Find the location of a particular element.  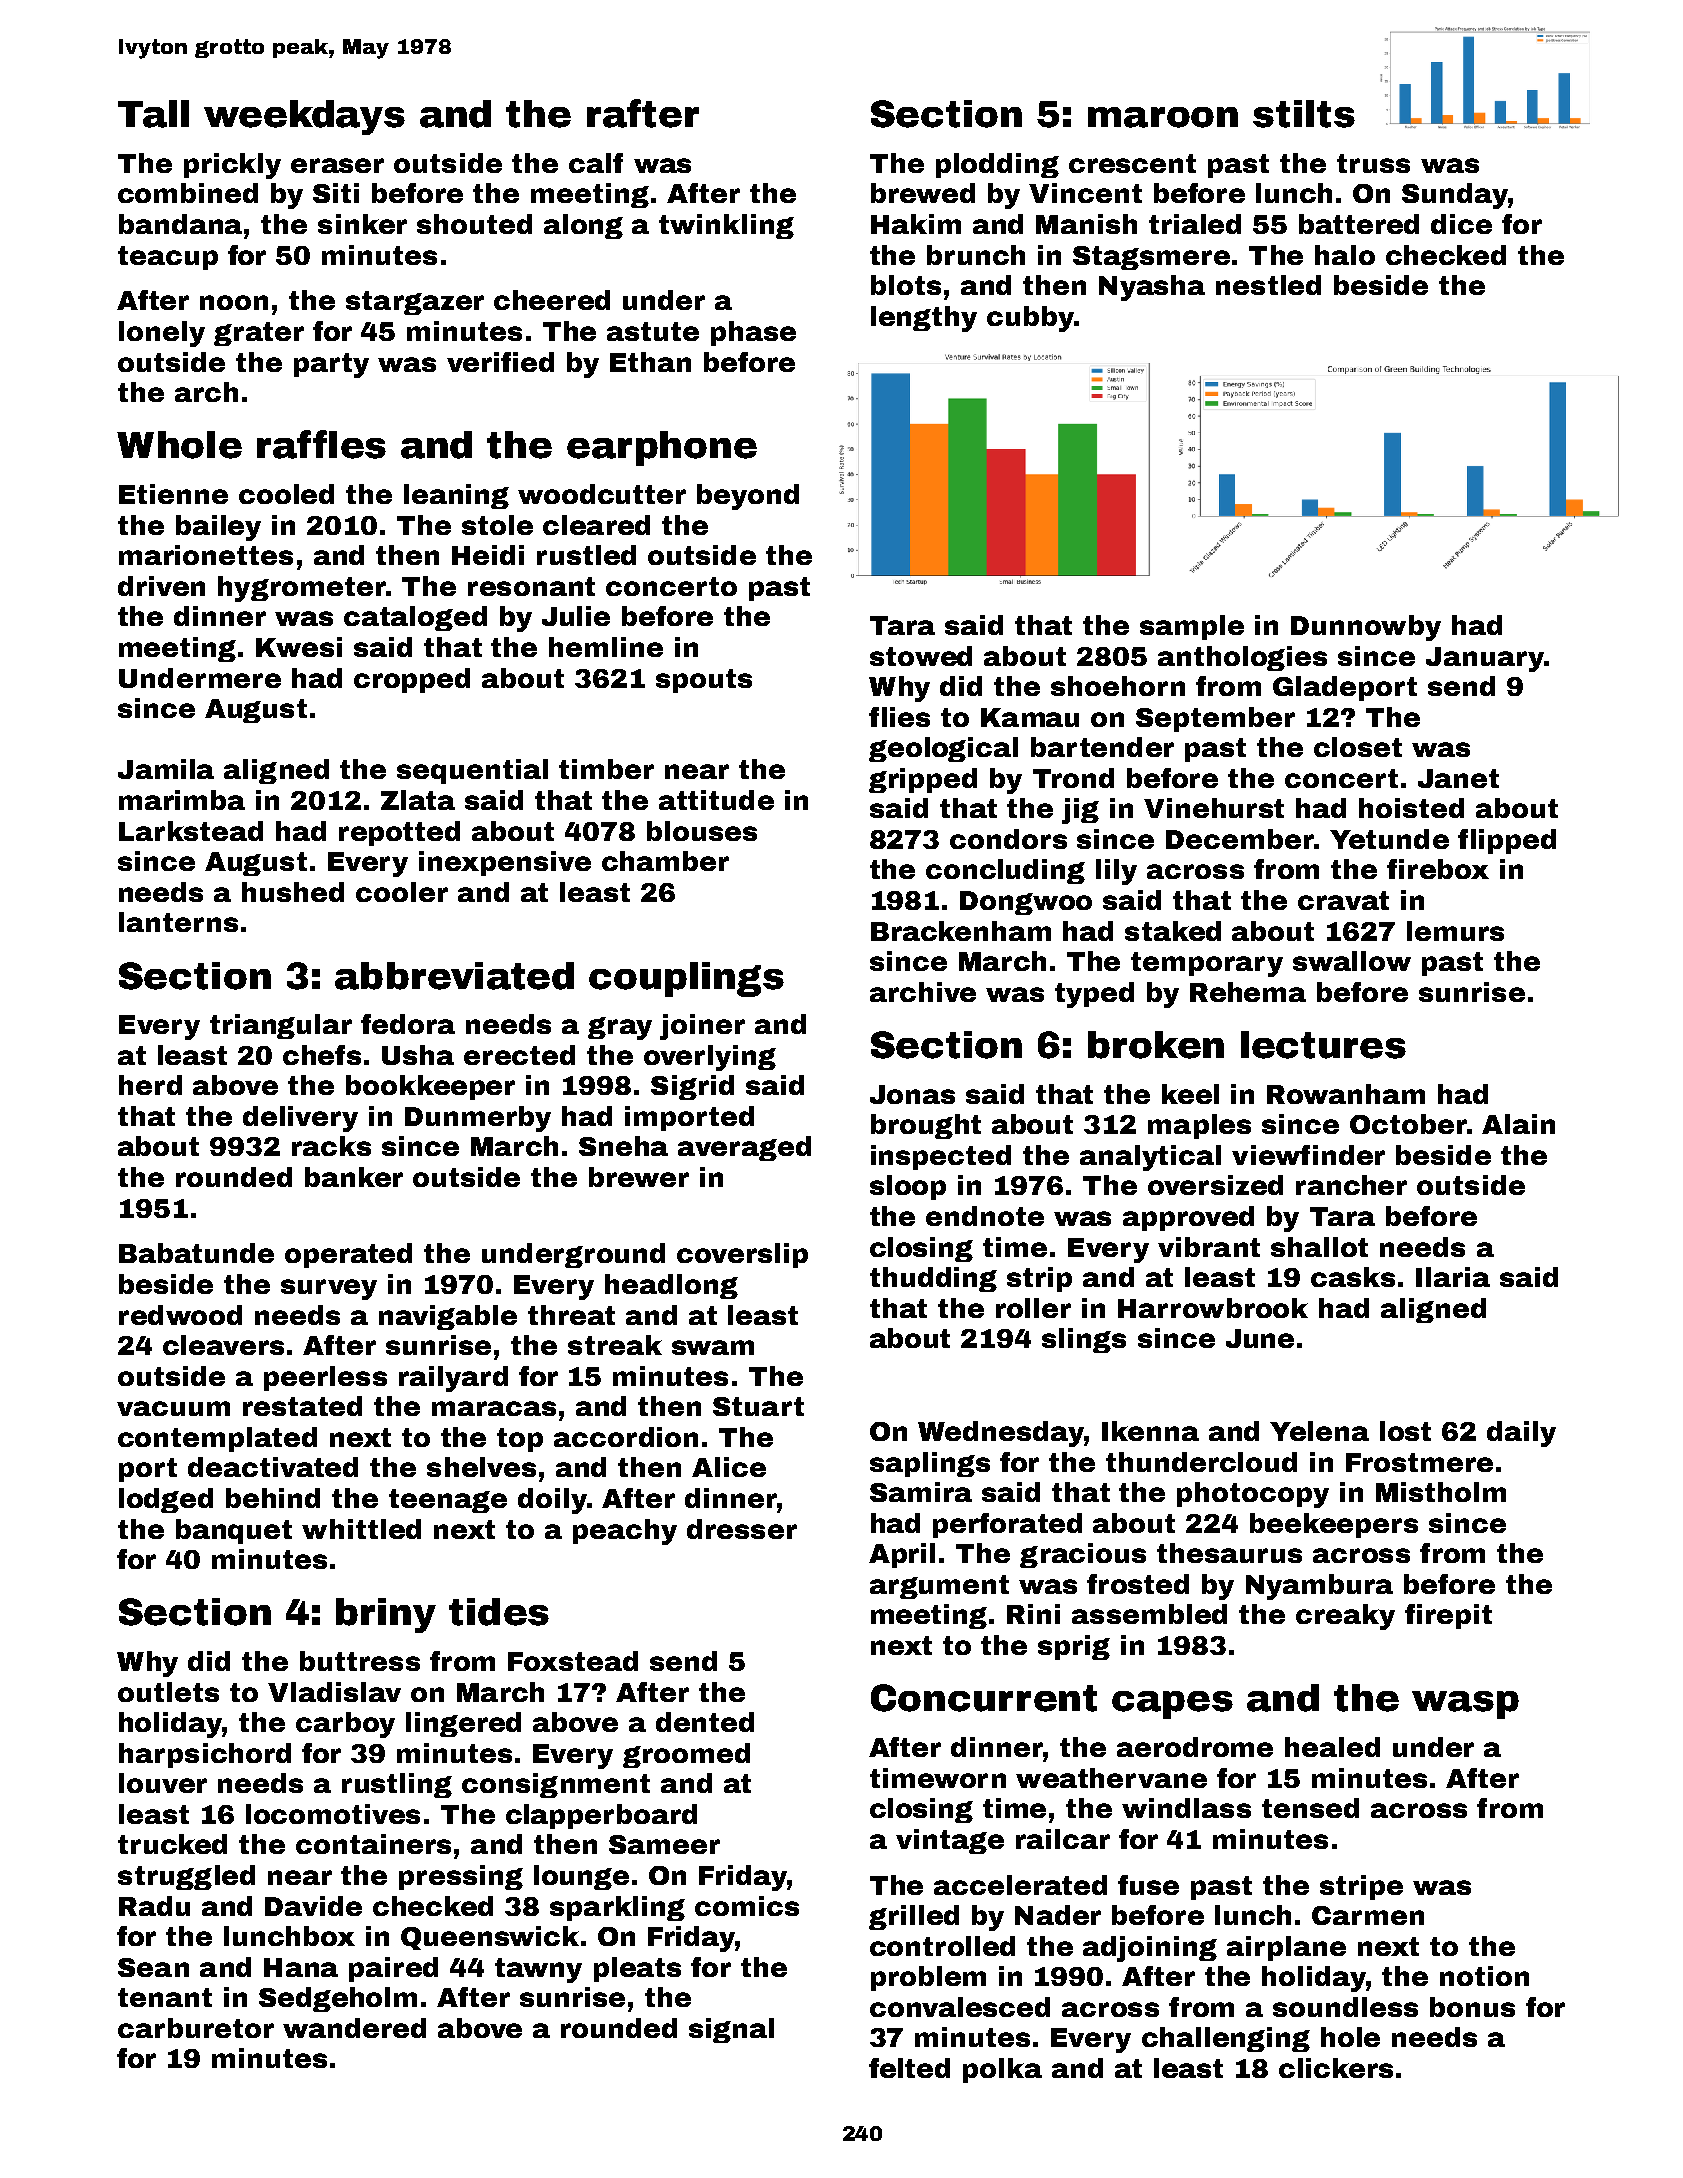

signal is located at coordinates (731, 2030).
